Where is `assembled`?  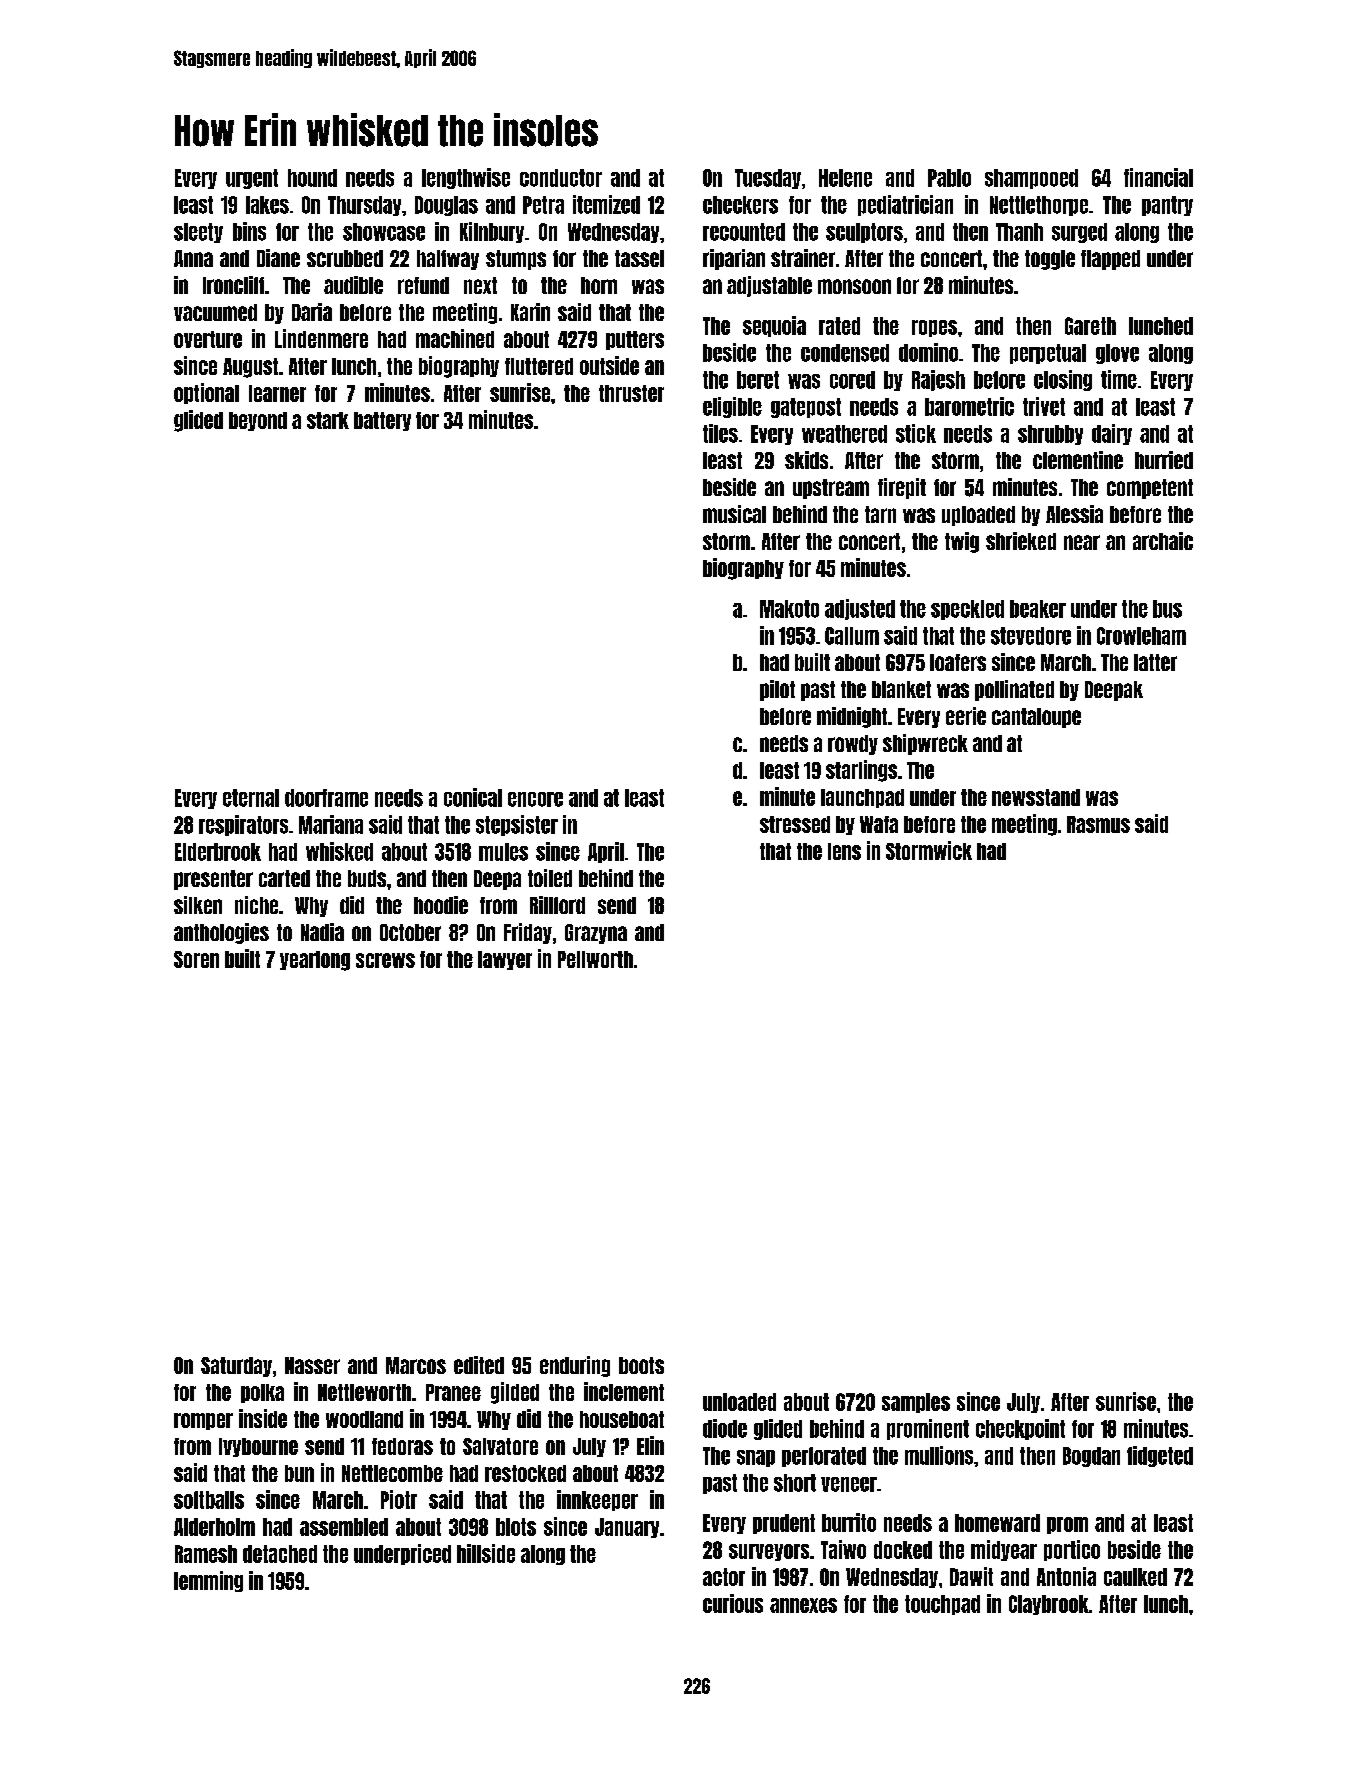
assembled is located at coordinates (344, 1527).
